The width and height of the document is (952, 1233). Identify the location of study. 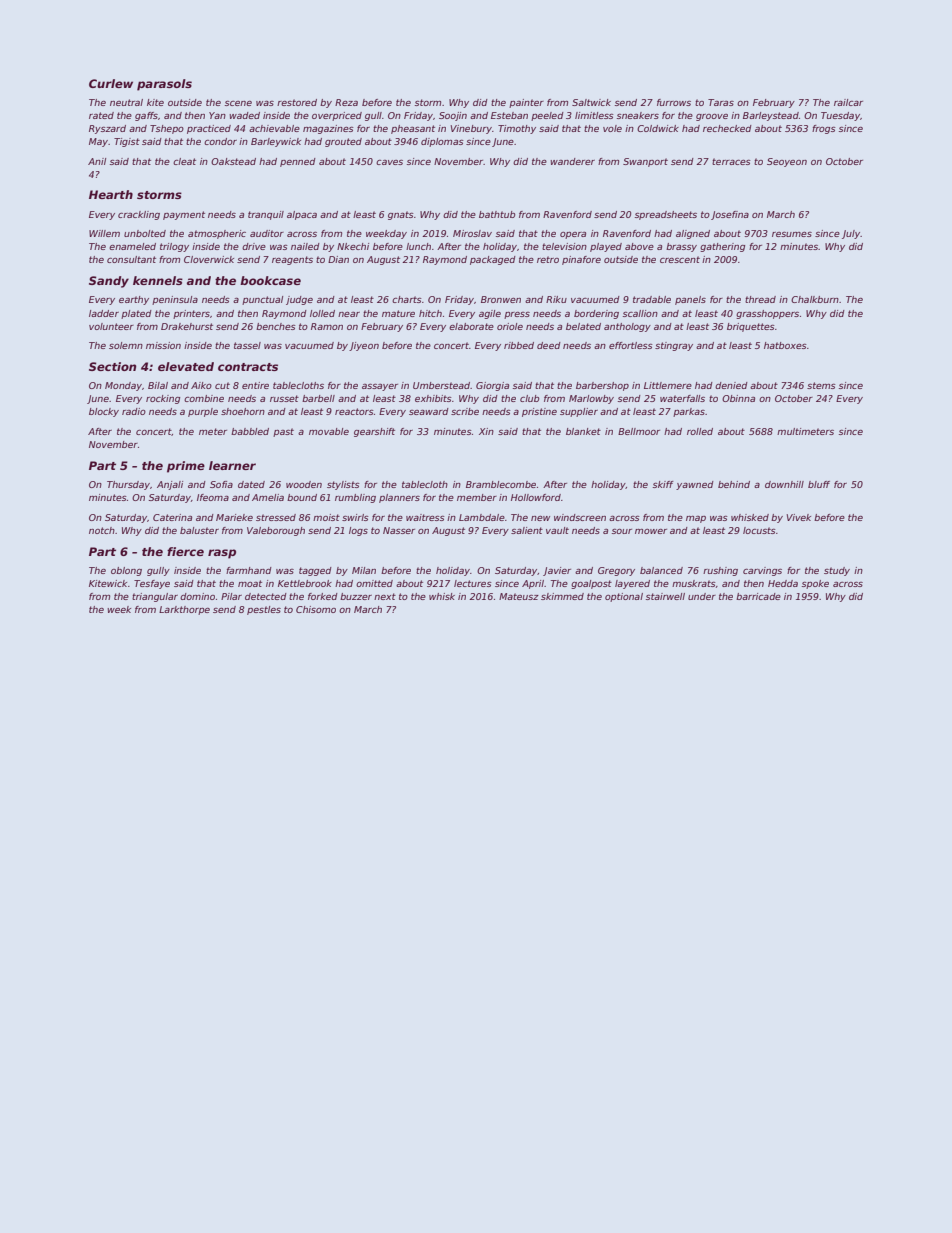
(837, 571).
